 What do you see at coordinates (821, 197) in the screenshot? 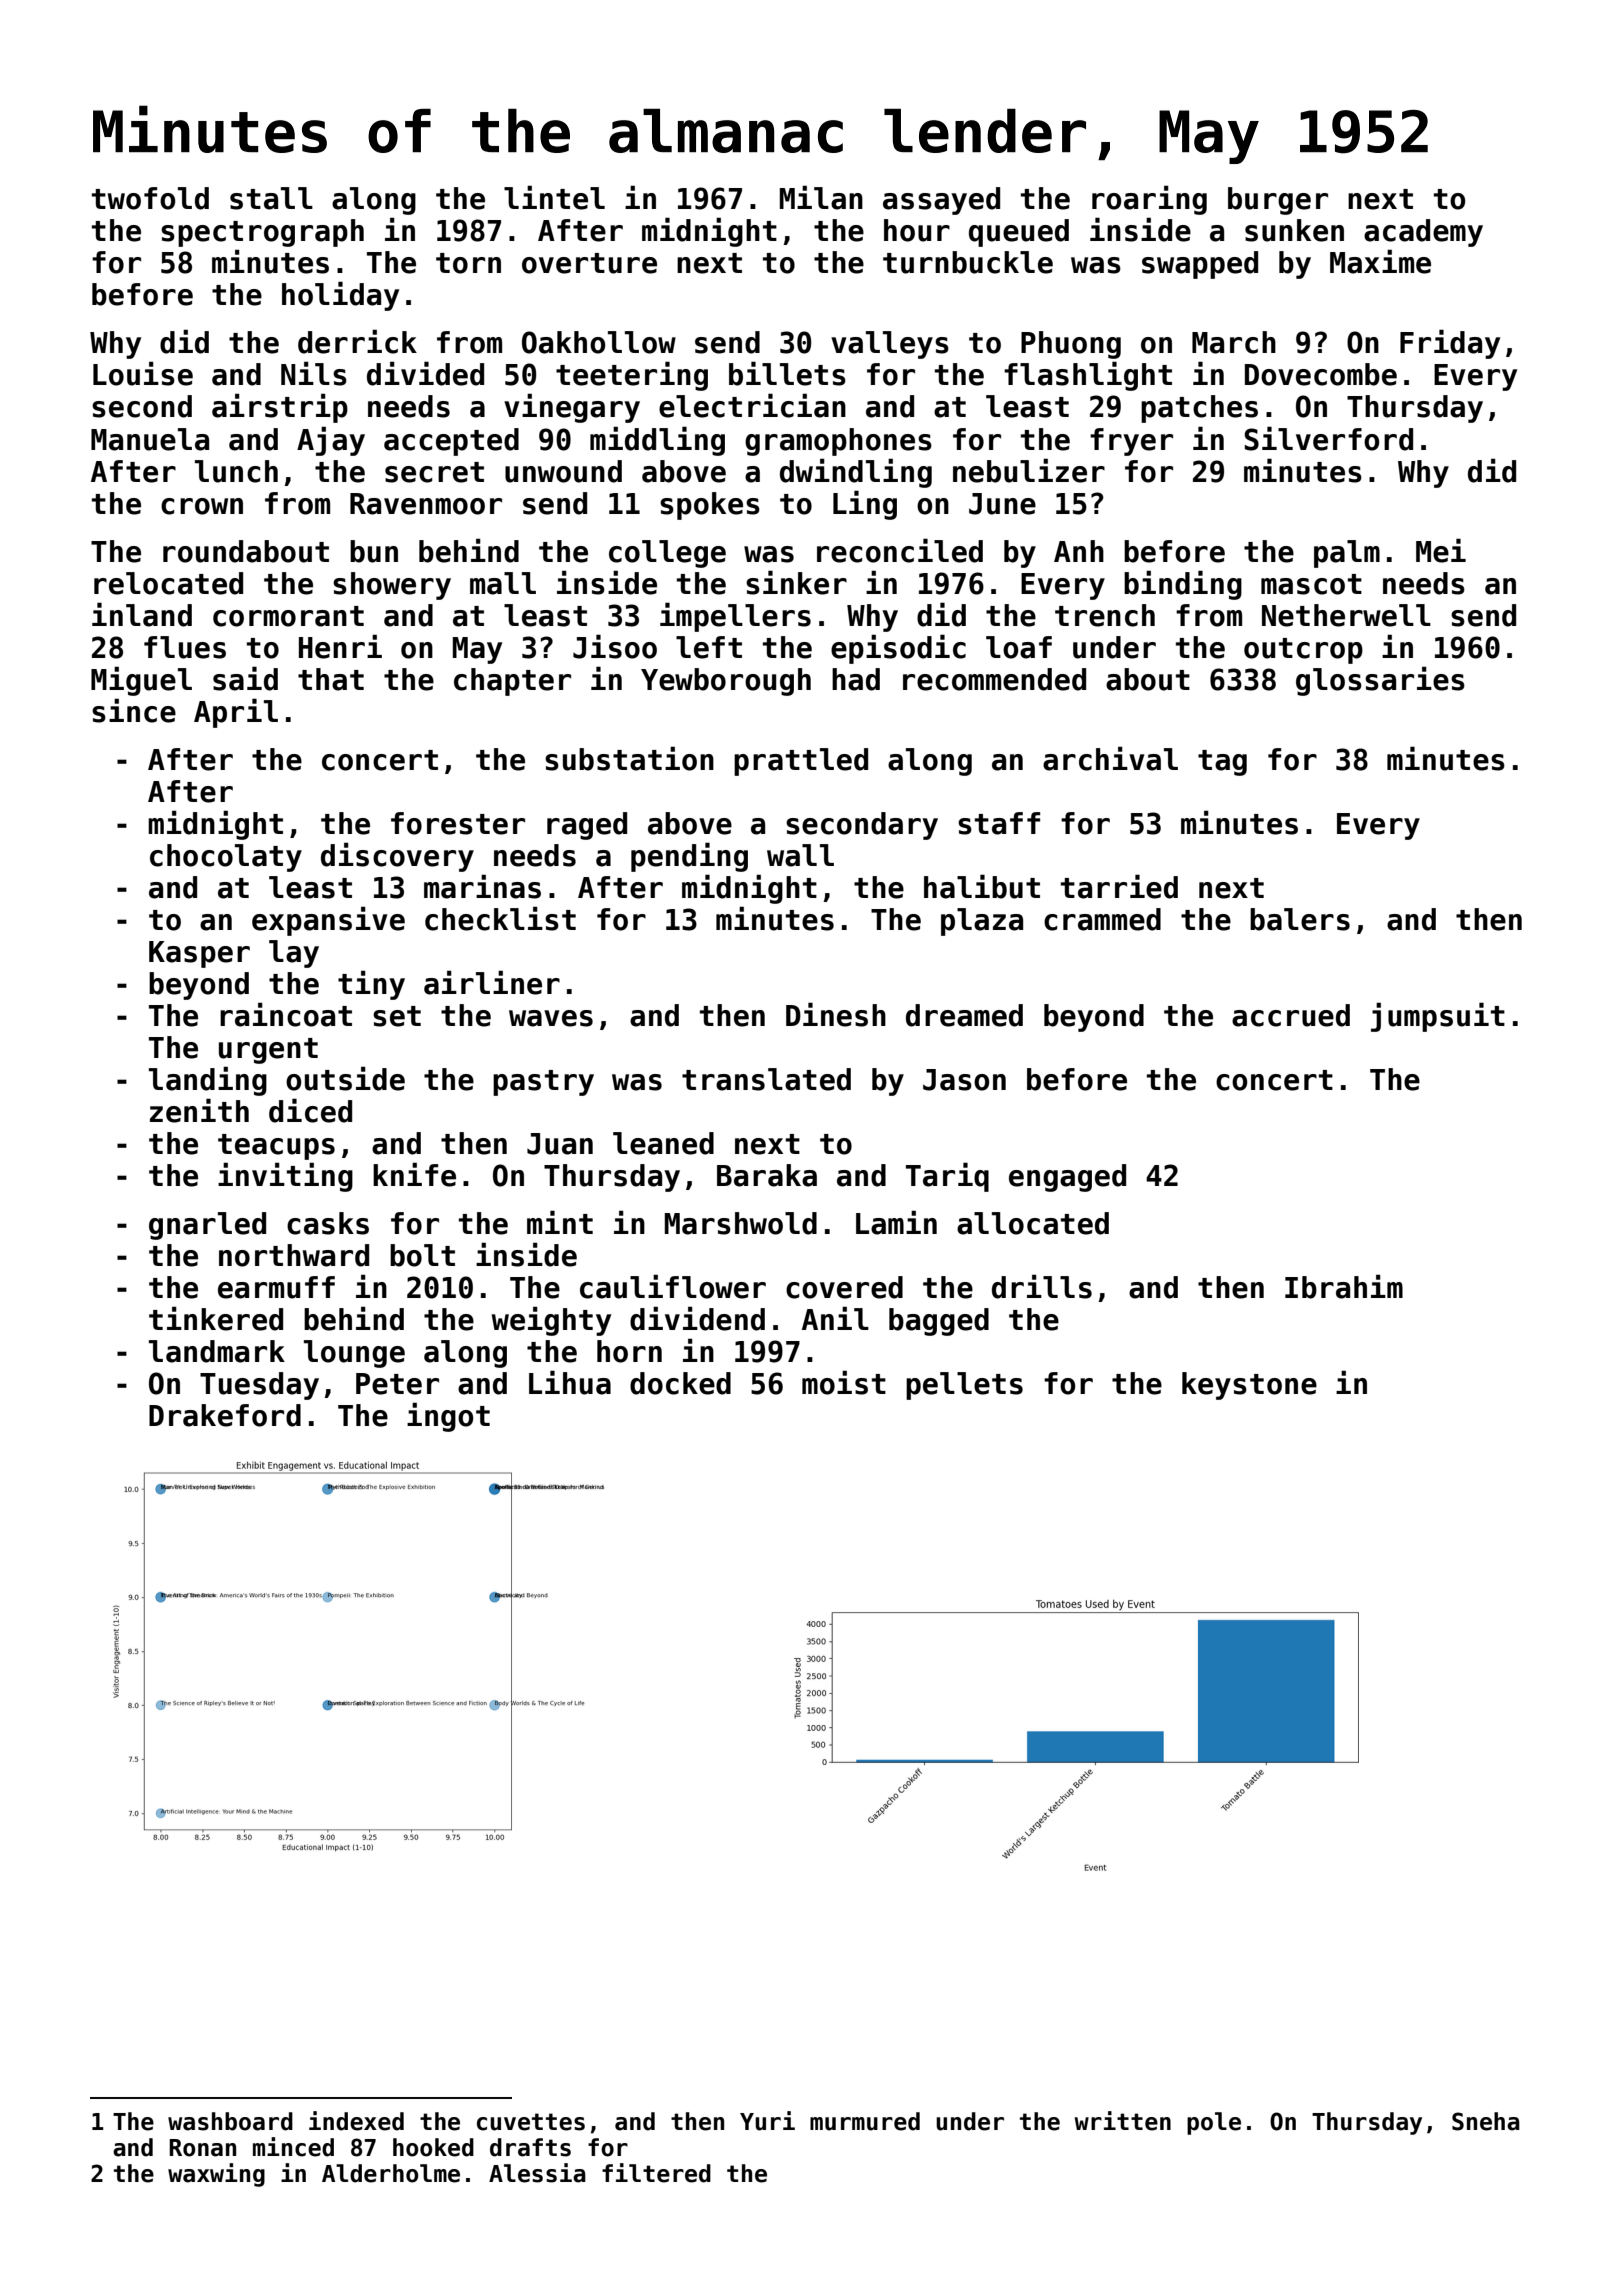
I see `Milan` at bounding box center [821, 197].
